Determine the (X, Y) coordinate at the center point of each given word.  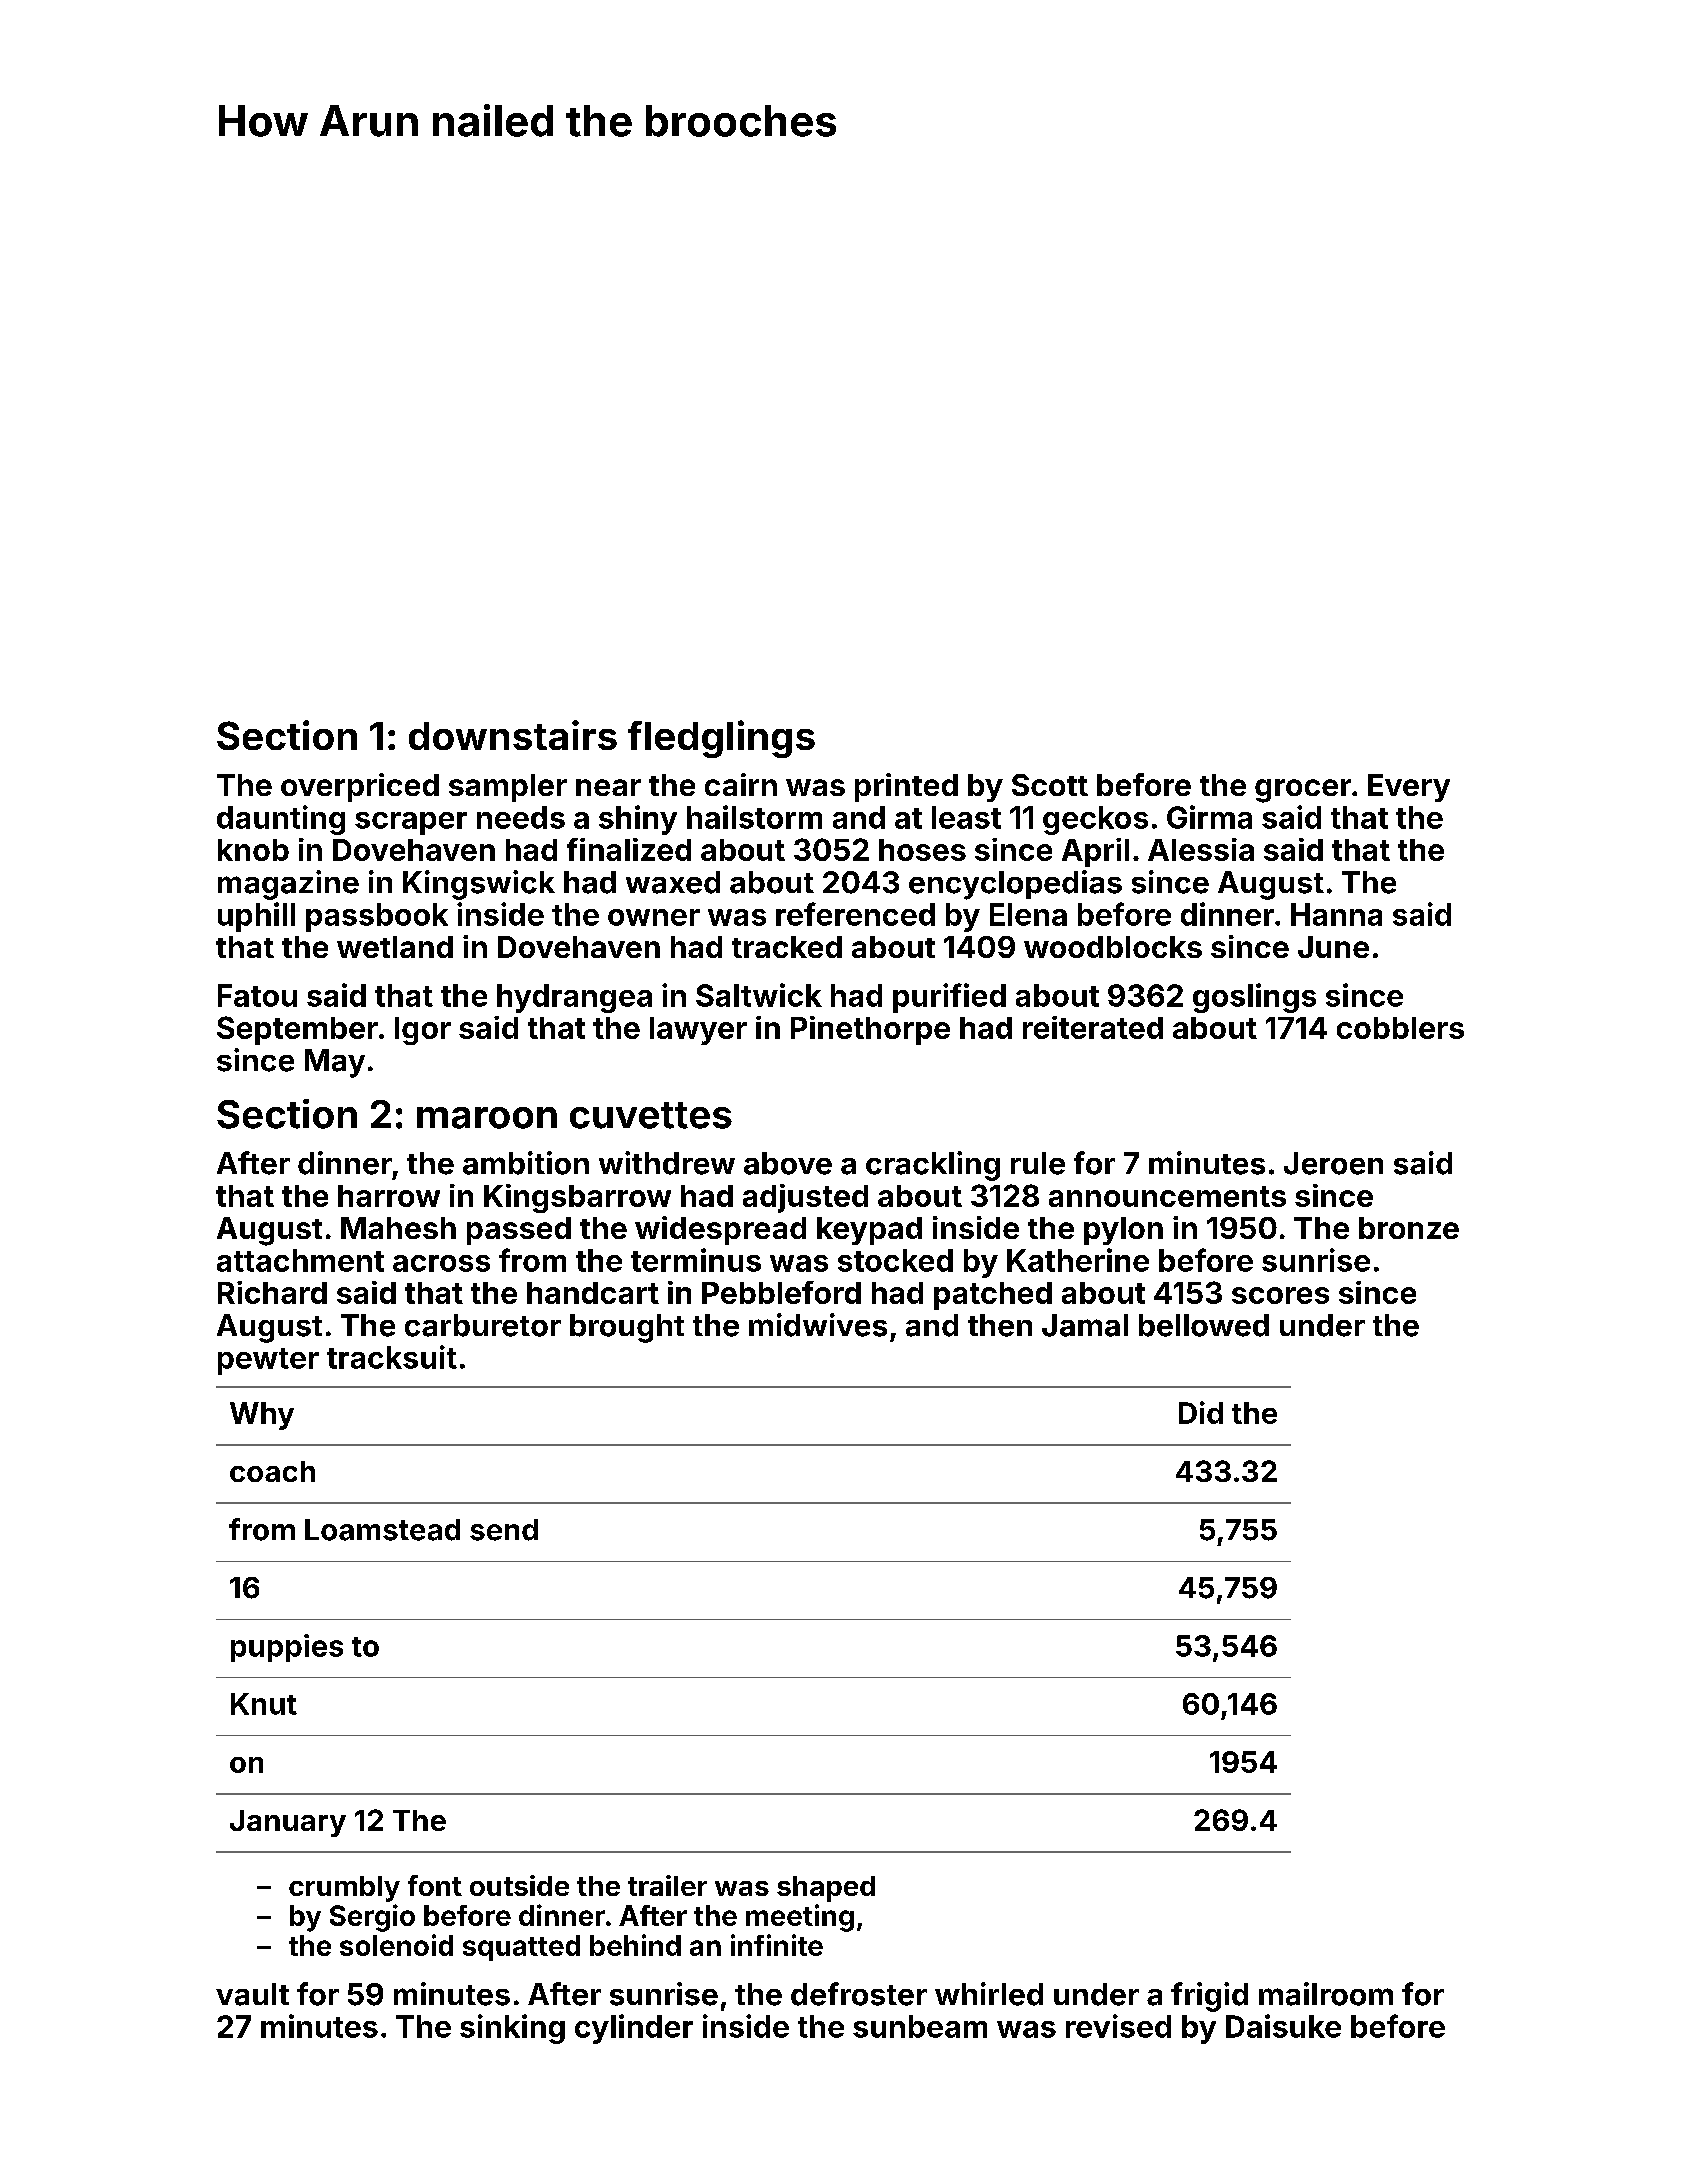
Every (1409, 788)
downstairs (513, 735)
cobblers (1400, 1028)
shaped (826, 1889)
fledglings (721, 739)
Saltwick (759, 995)
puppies (287, 1648)
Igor (423, 1031)
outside (519, 1885)
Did (1201, 1412)
